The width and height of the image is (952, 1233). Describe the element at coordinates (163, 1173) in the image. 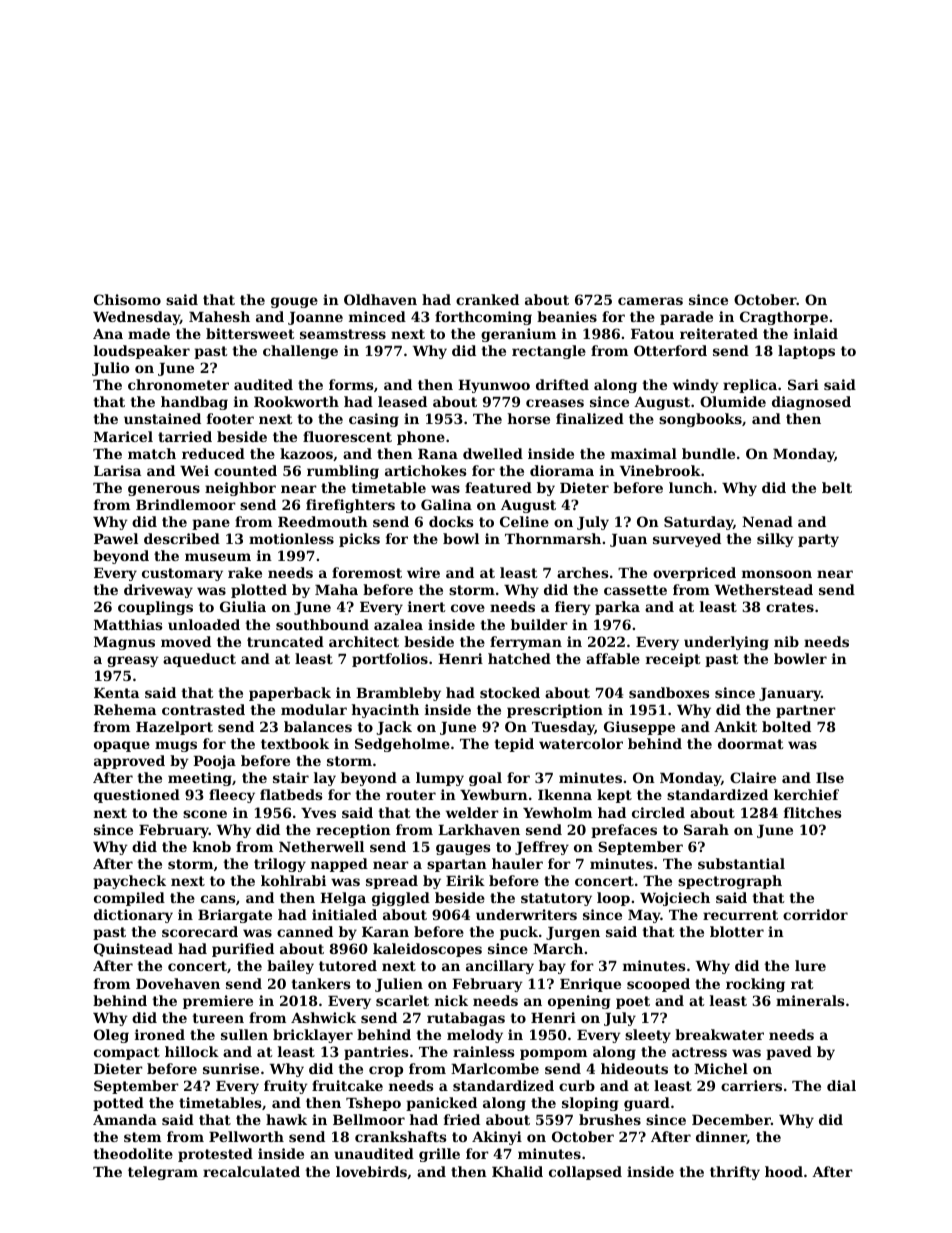

I see `telegram` at that location.
